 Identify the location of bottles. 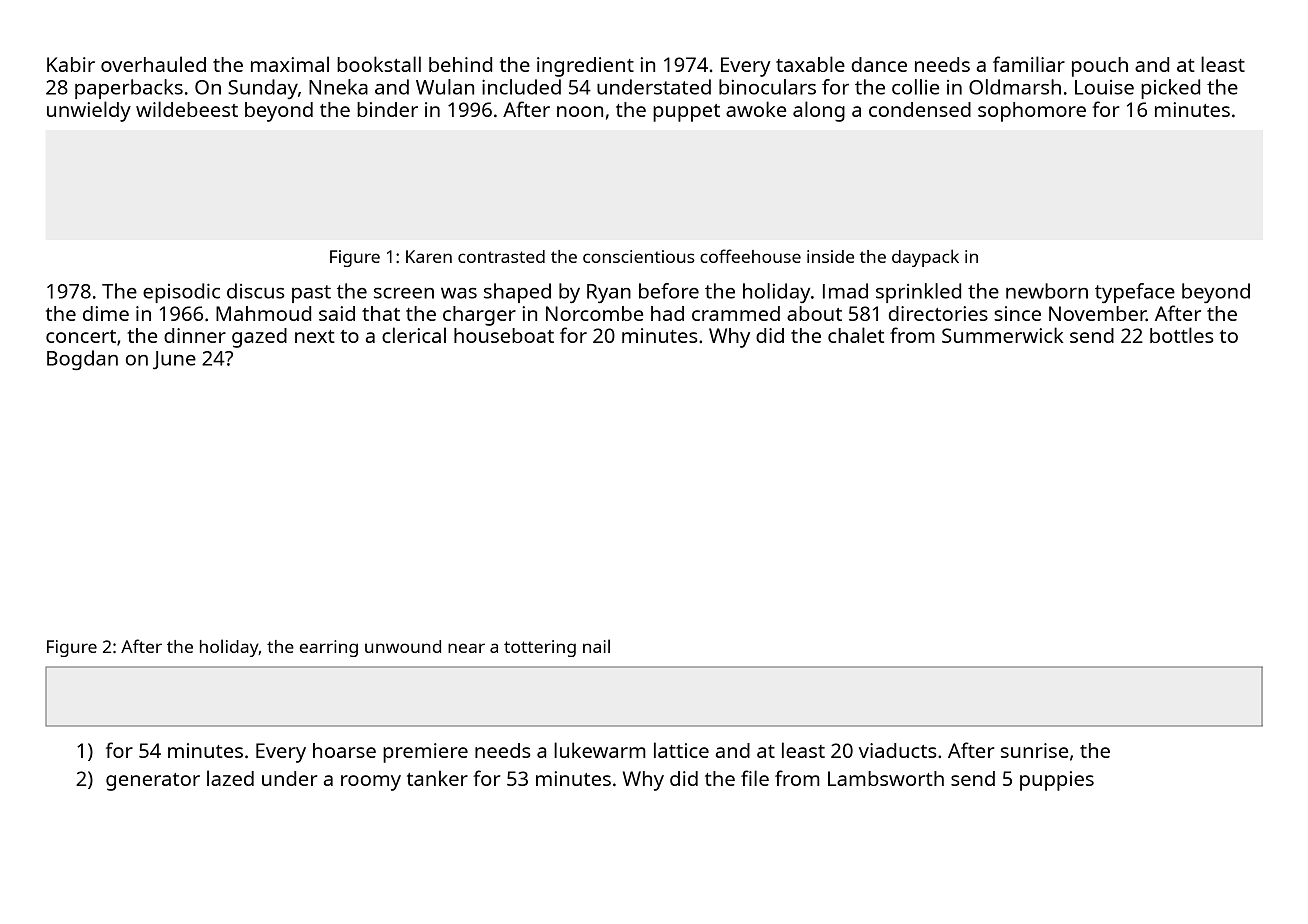
(1181, 335).
